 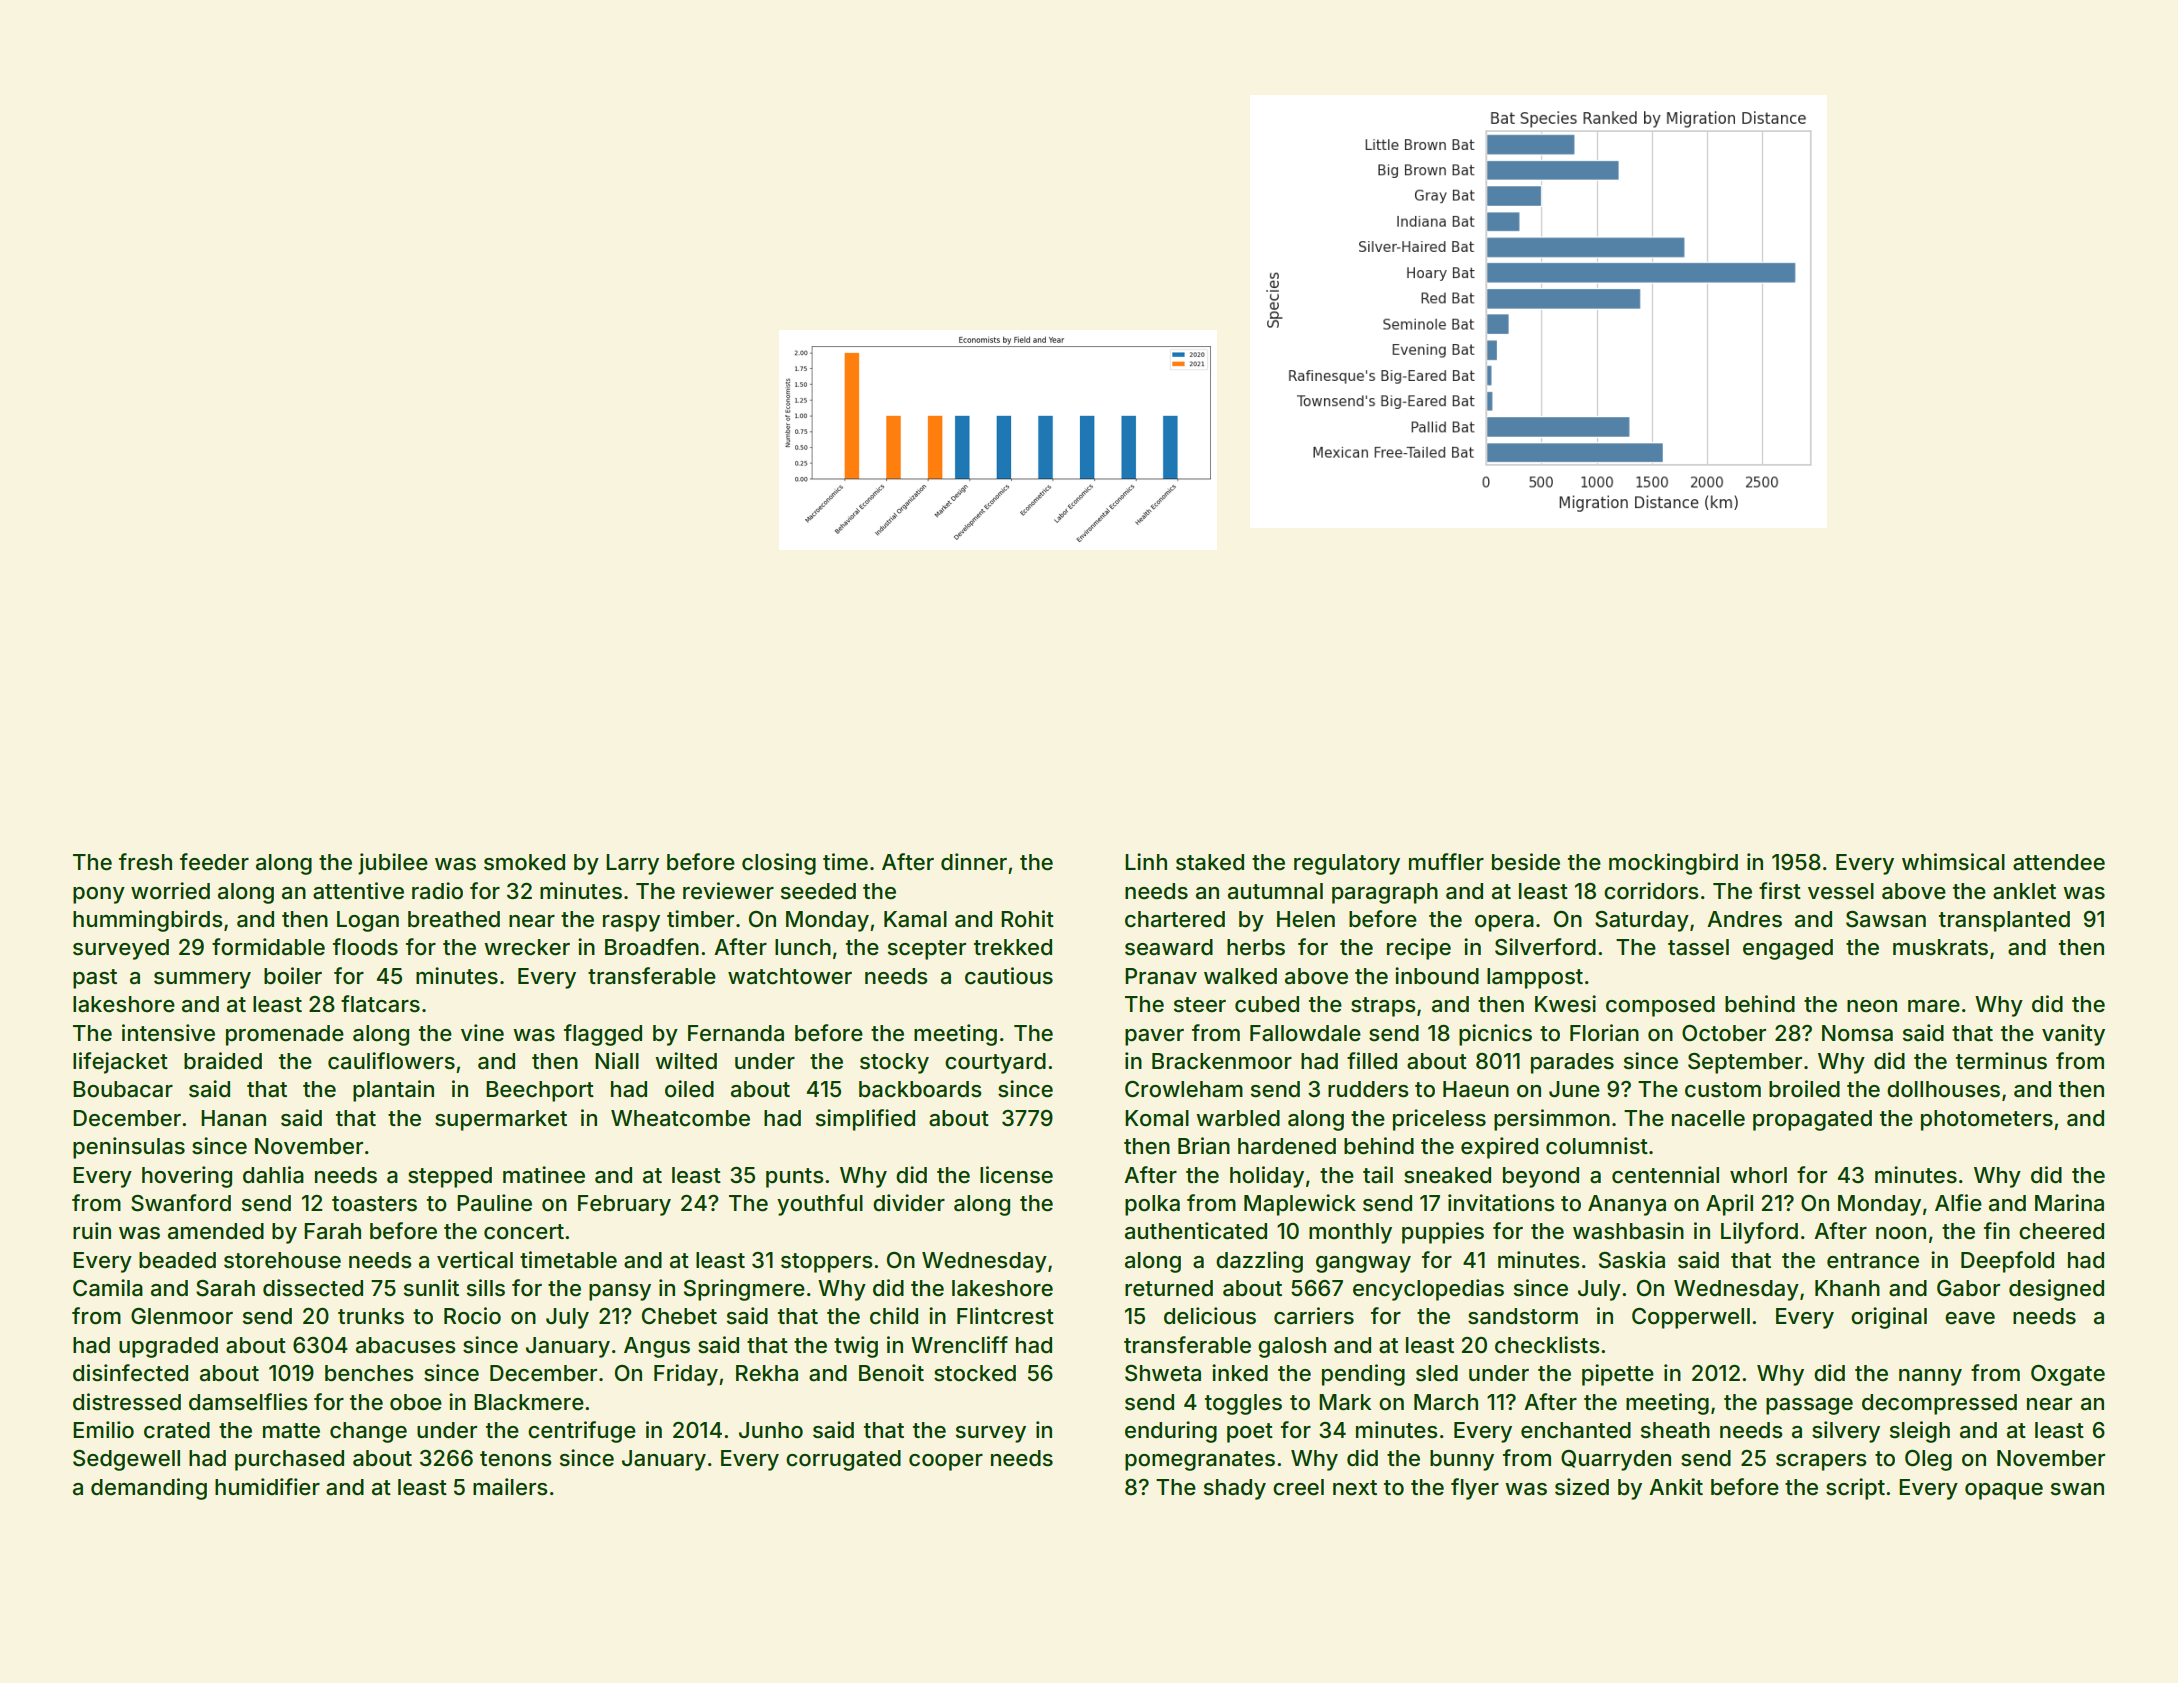 What do you see at coordinates (1940, 947) in the image?
I see `muskrats` at bounding box center [1940, 947].
